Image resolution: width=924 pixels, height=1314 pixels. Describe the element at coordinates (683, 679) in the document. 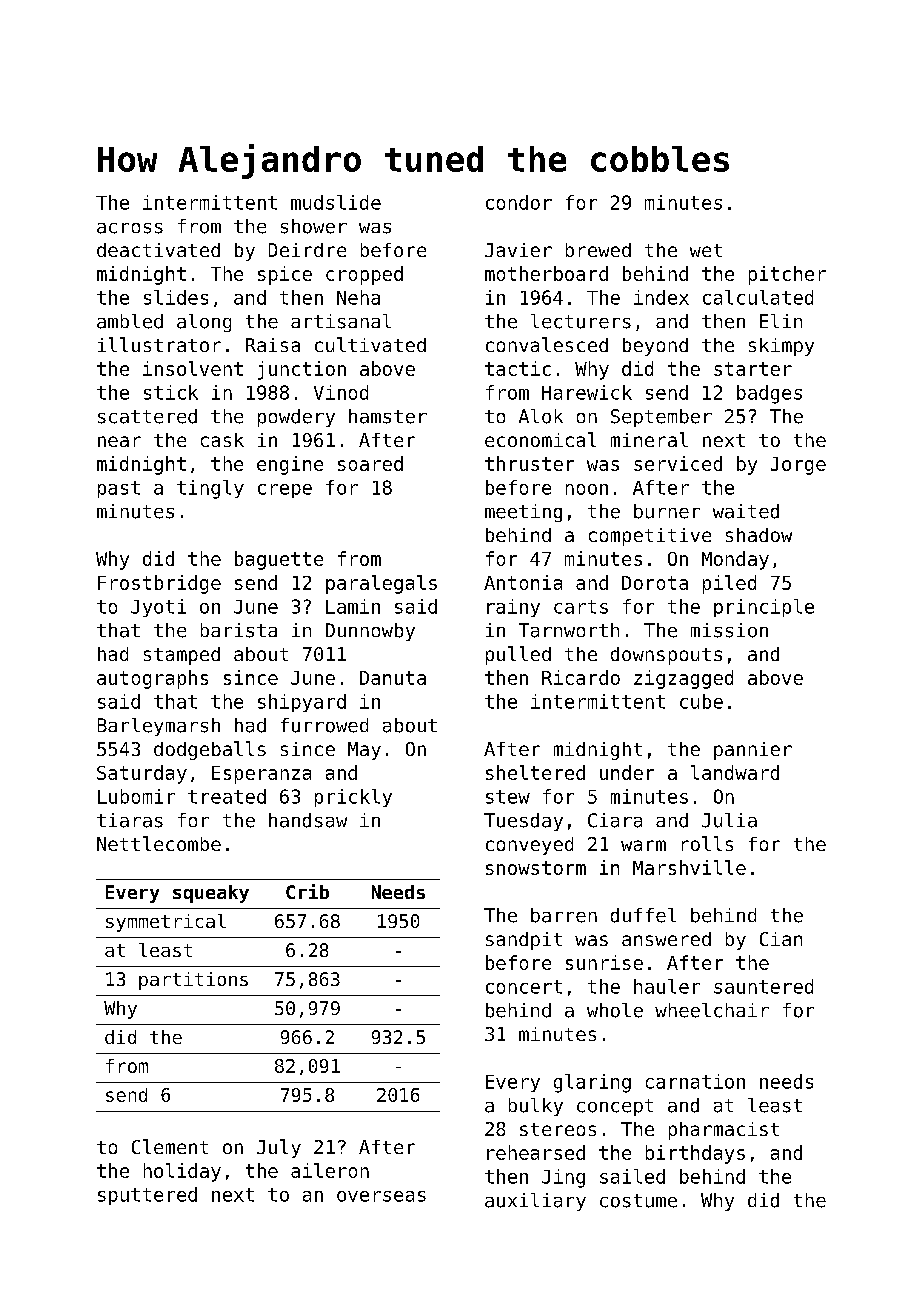

I see `zigzagged` at that location.
